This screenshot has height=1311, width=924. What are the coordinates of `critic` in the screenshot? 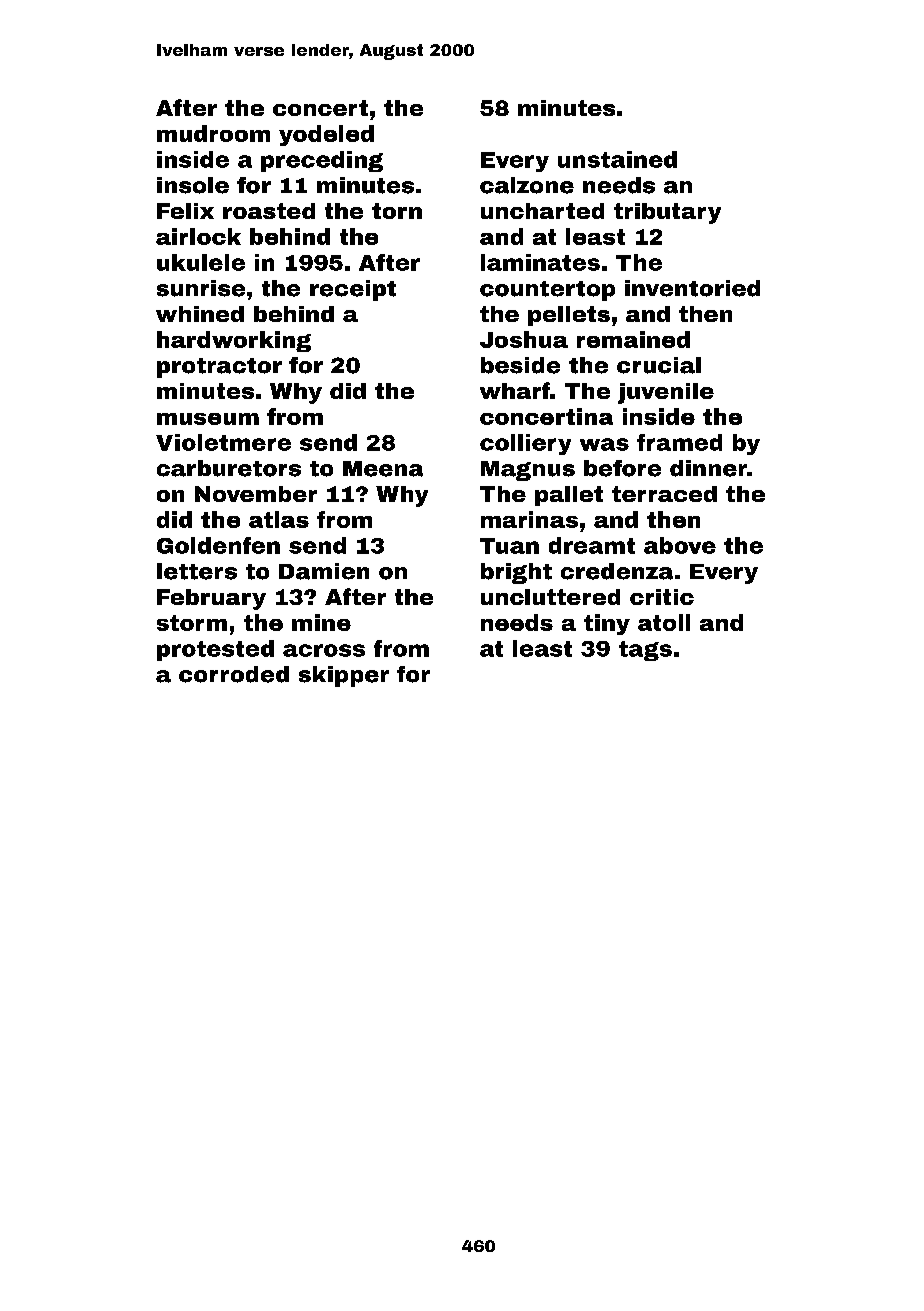 It's located at (662, 597).
